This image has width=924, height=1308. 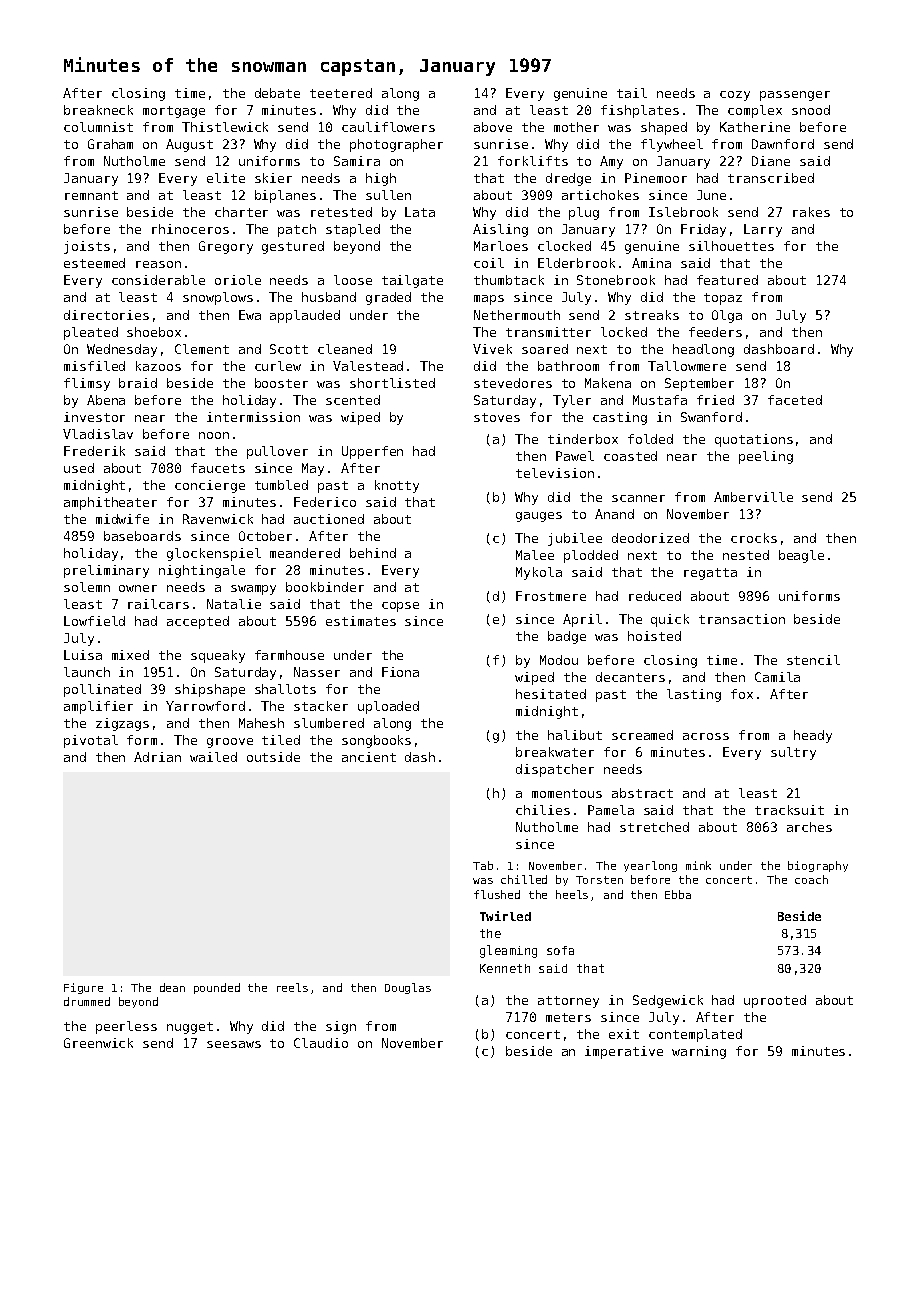 What do you see at coordinates (157, 757) in the image?
I see `Adrian` at bounding box center [157, 757].
